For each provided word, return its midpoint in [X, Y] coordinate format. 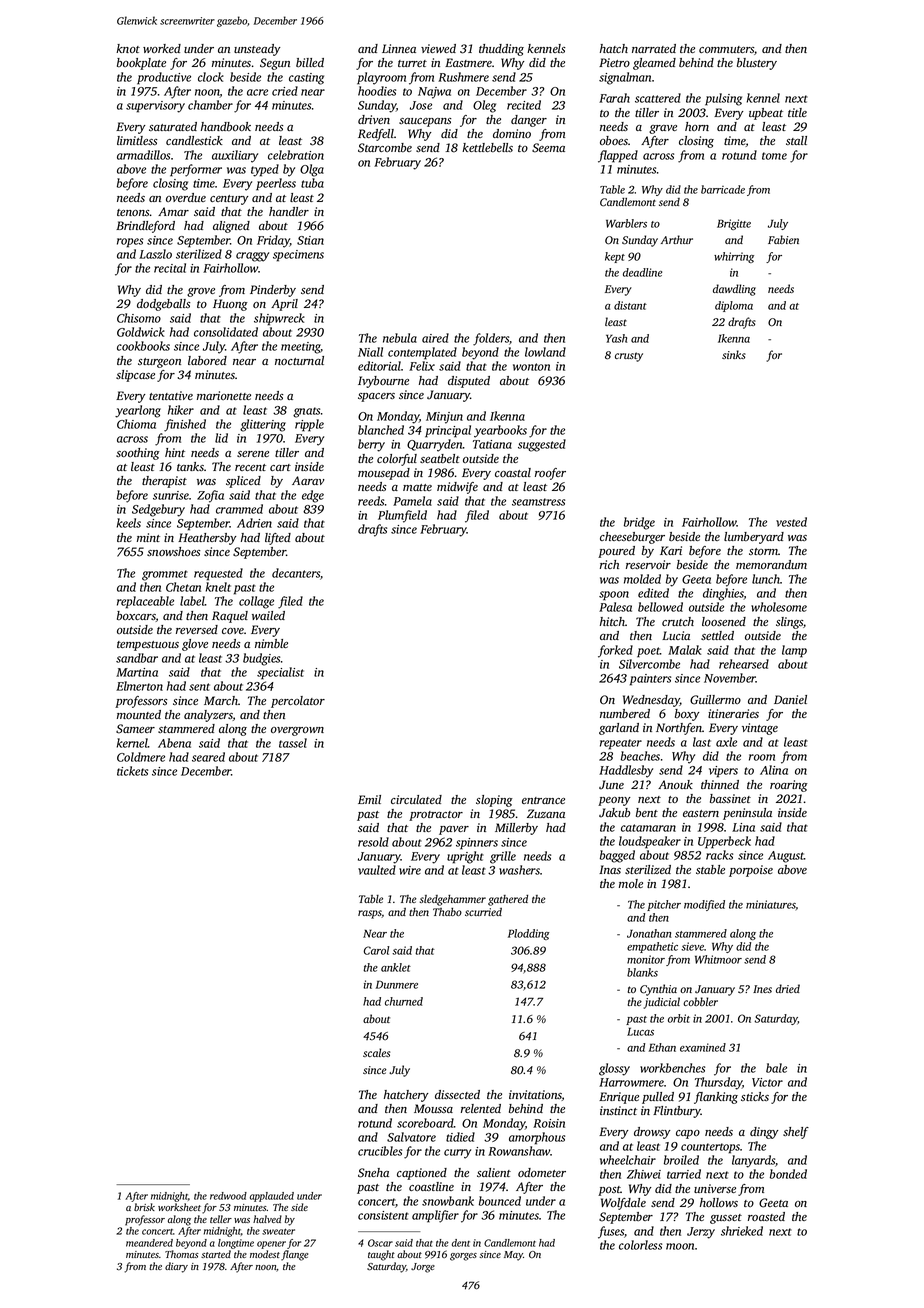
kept [615, 257]
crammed [239, 509]
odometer [542, 1172]
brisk [144, 1207]
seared [208, 757]
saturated [173, 126]
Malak [685, 650]
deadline [642, 272]
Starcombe [385, 148]
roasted [766, 1216]
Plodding [528, 934]
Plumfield [402, 516]
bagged [617, 856]
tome [774, 156]
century [229, 200]
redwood [228, 1196]
